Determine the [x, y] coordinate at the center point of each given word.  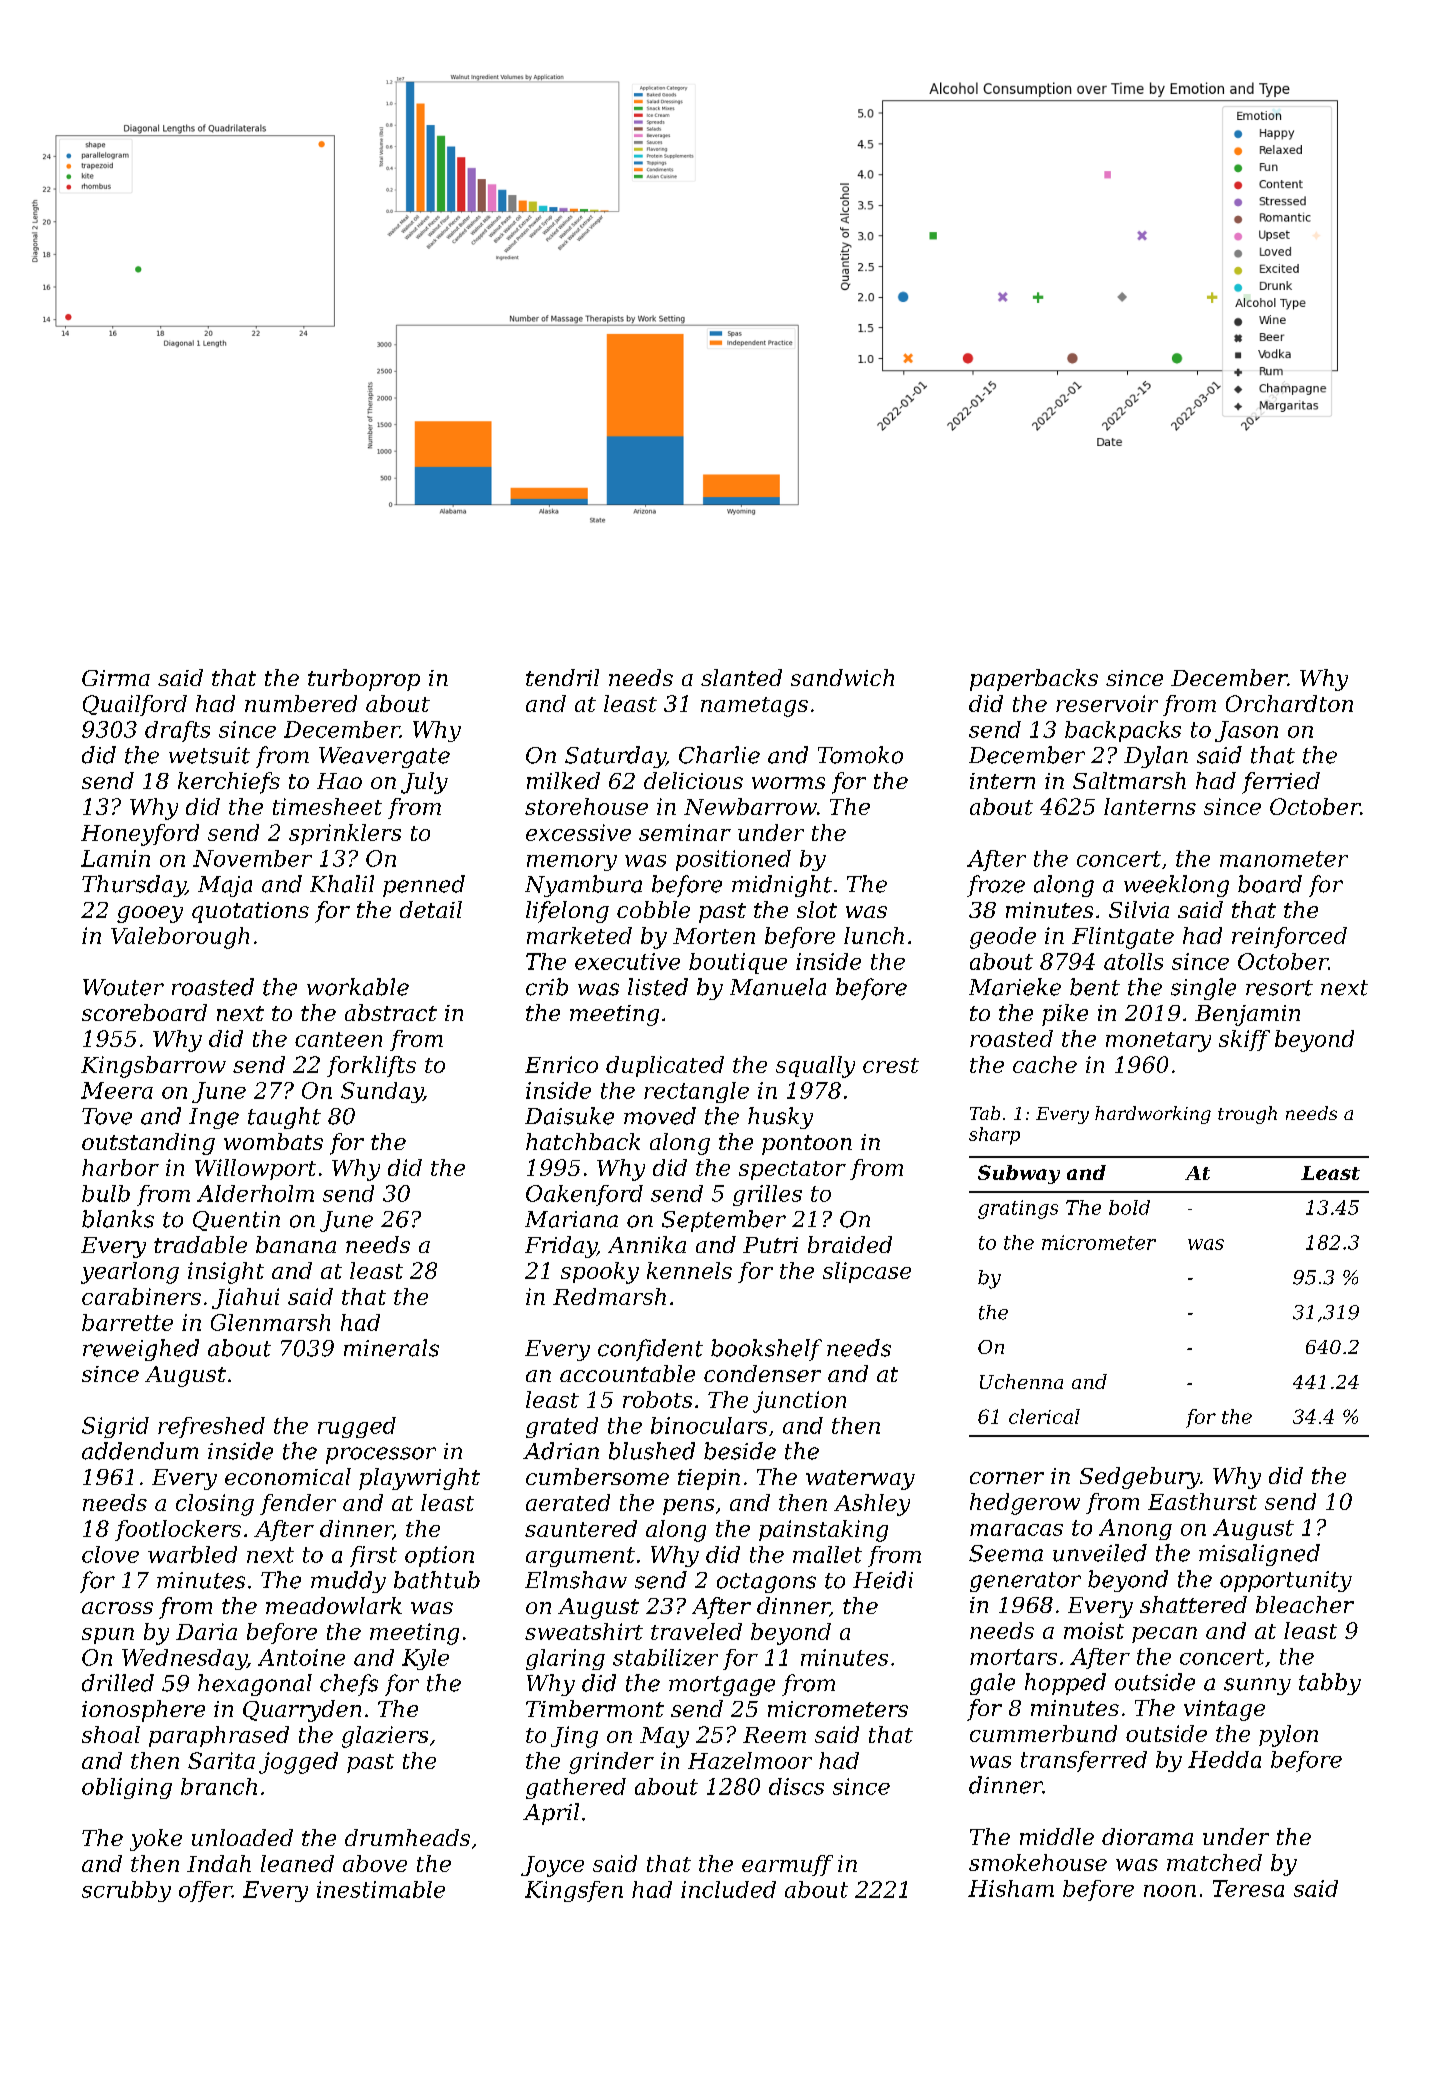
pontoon [807, 1145]
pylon [1288, 1736]
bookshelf [766, 1350]
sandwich [842, 677]
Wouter [123, 987]
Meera [117, 1090]
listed [658, 987]
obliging [127, 1788]
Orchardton [1289, 703]
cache [1045, 1064]
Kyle [425, 1659]
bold [1129, 1207]
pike [1065, 1015]
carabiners [141, 1296]
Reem [774, 1735]
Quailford [135, 705]
